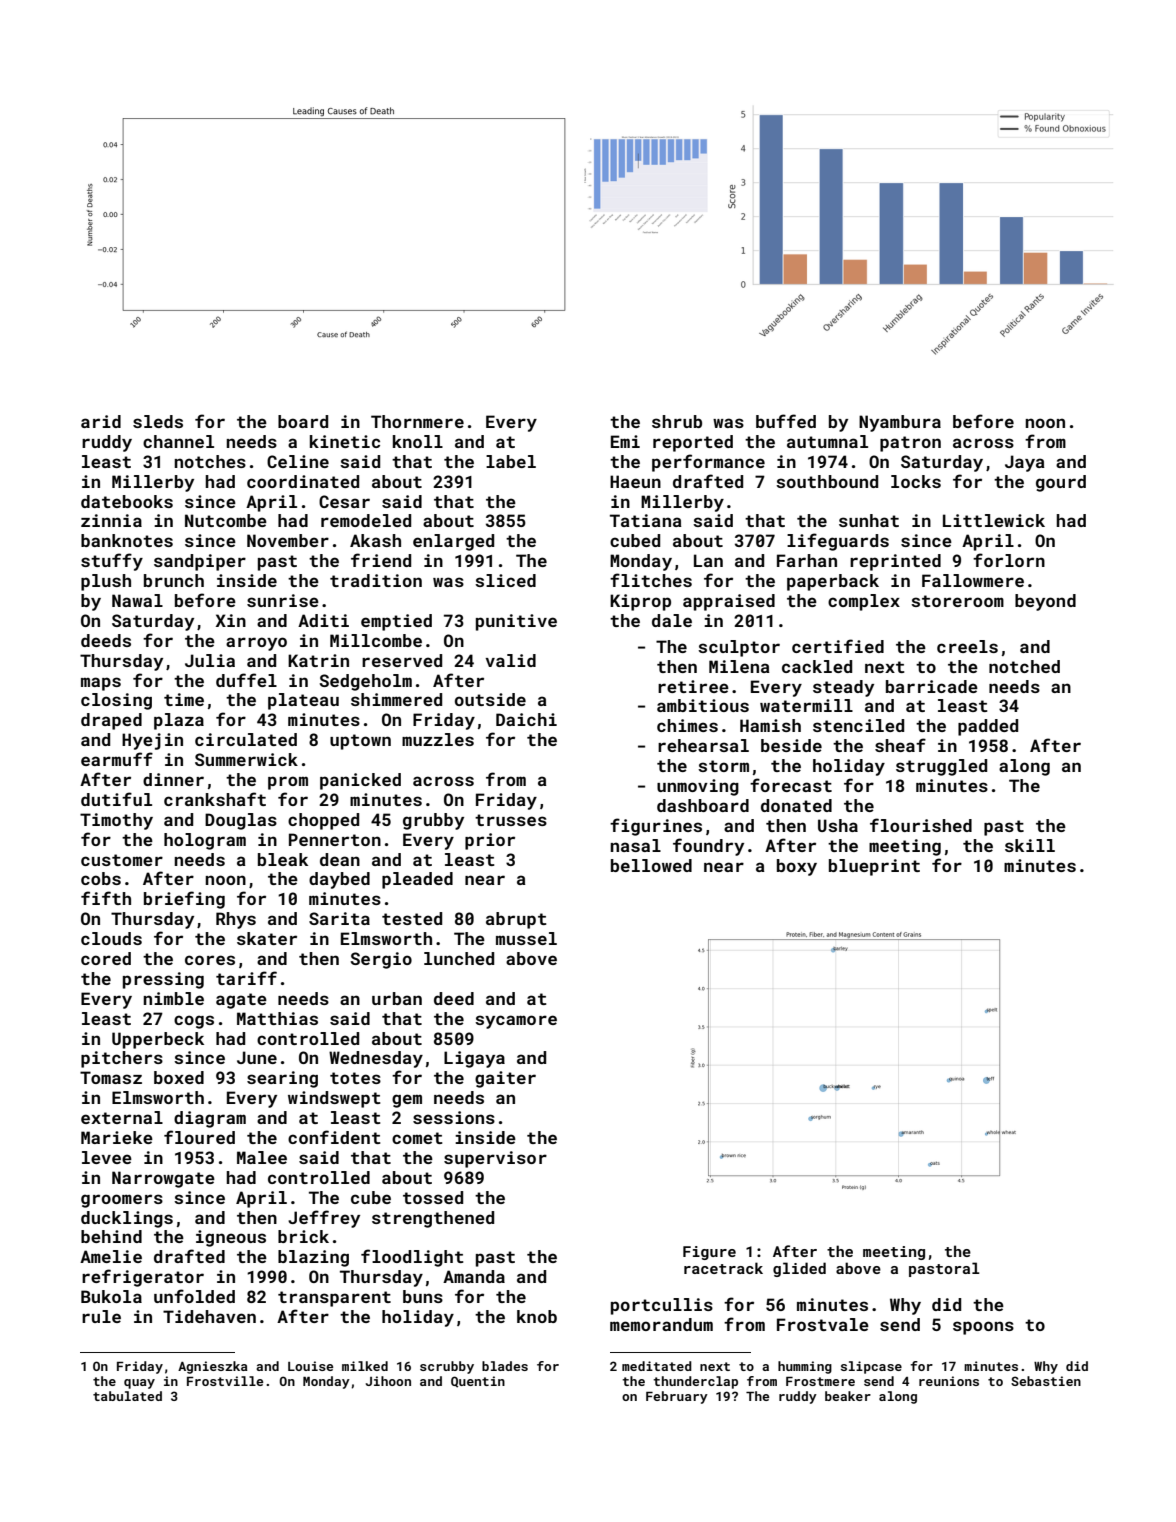 Image resolution: width=1176 pixels, height=1522 pixels. What do you see at coordinates (417, 421) in the image?
I see `Thornmere` at bounding box center [417, 421].
